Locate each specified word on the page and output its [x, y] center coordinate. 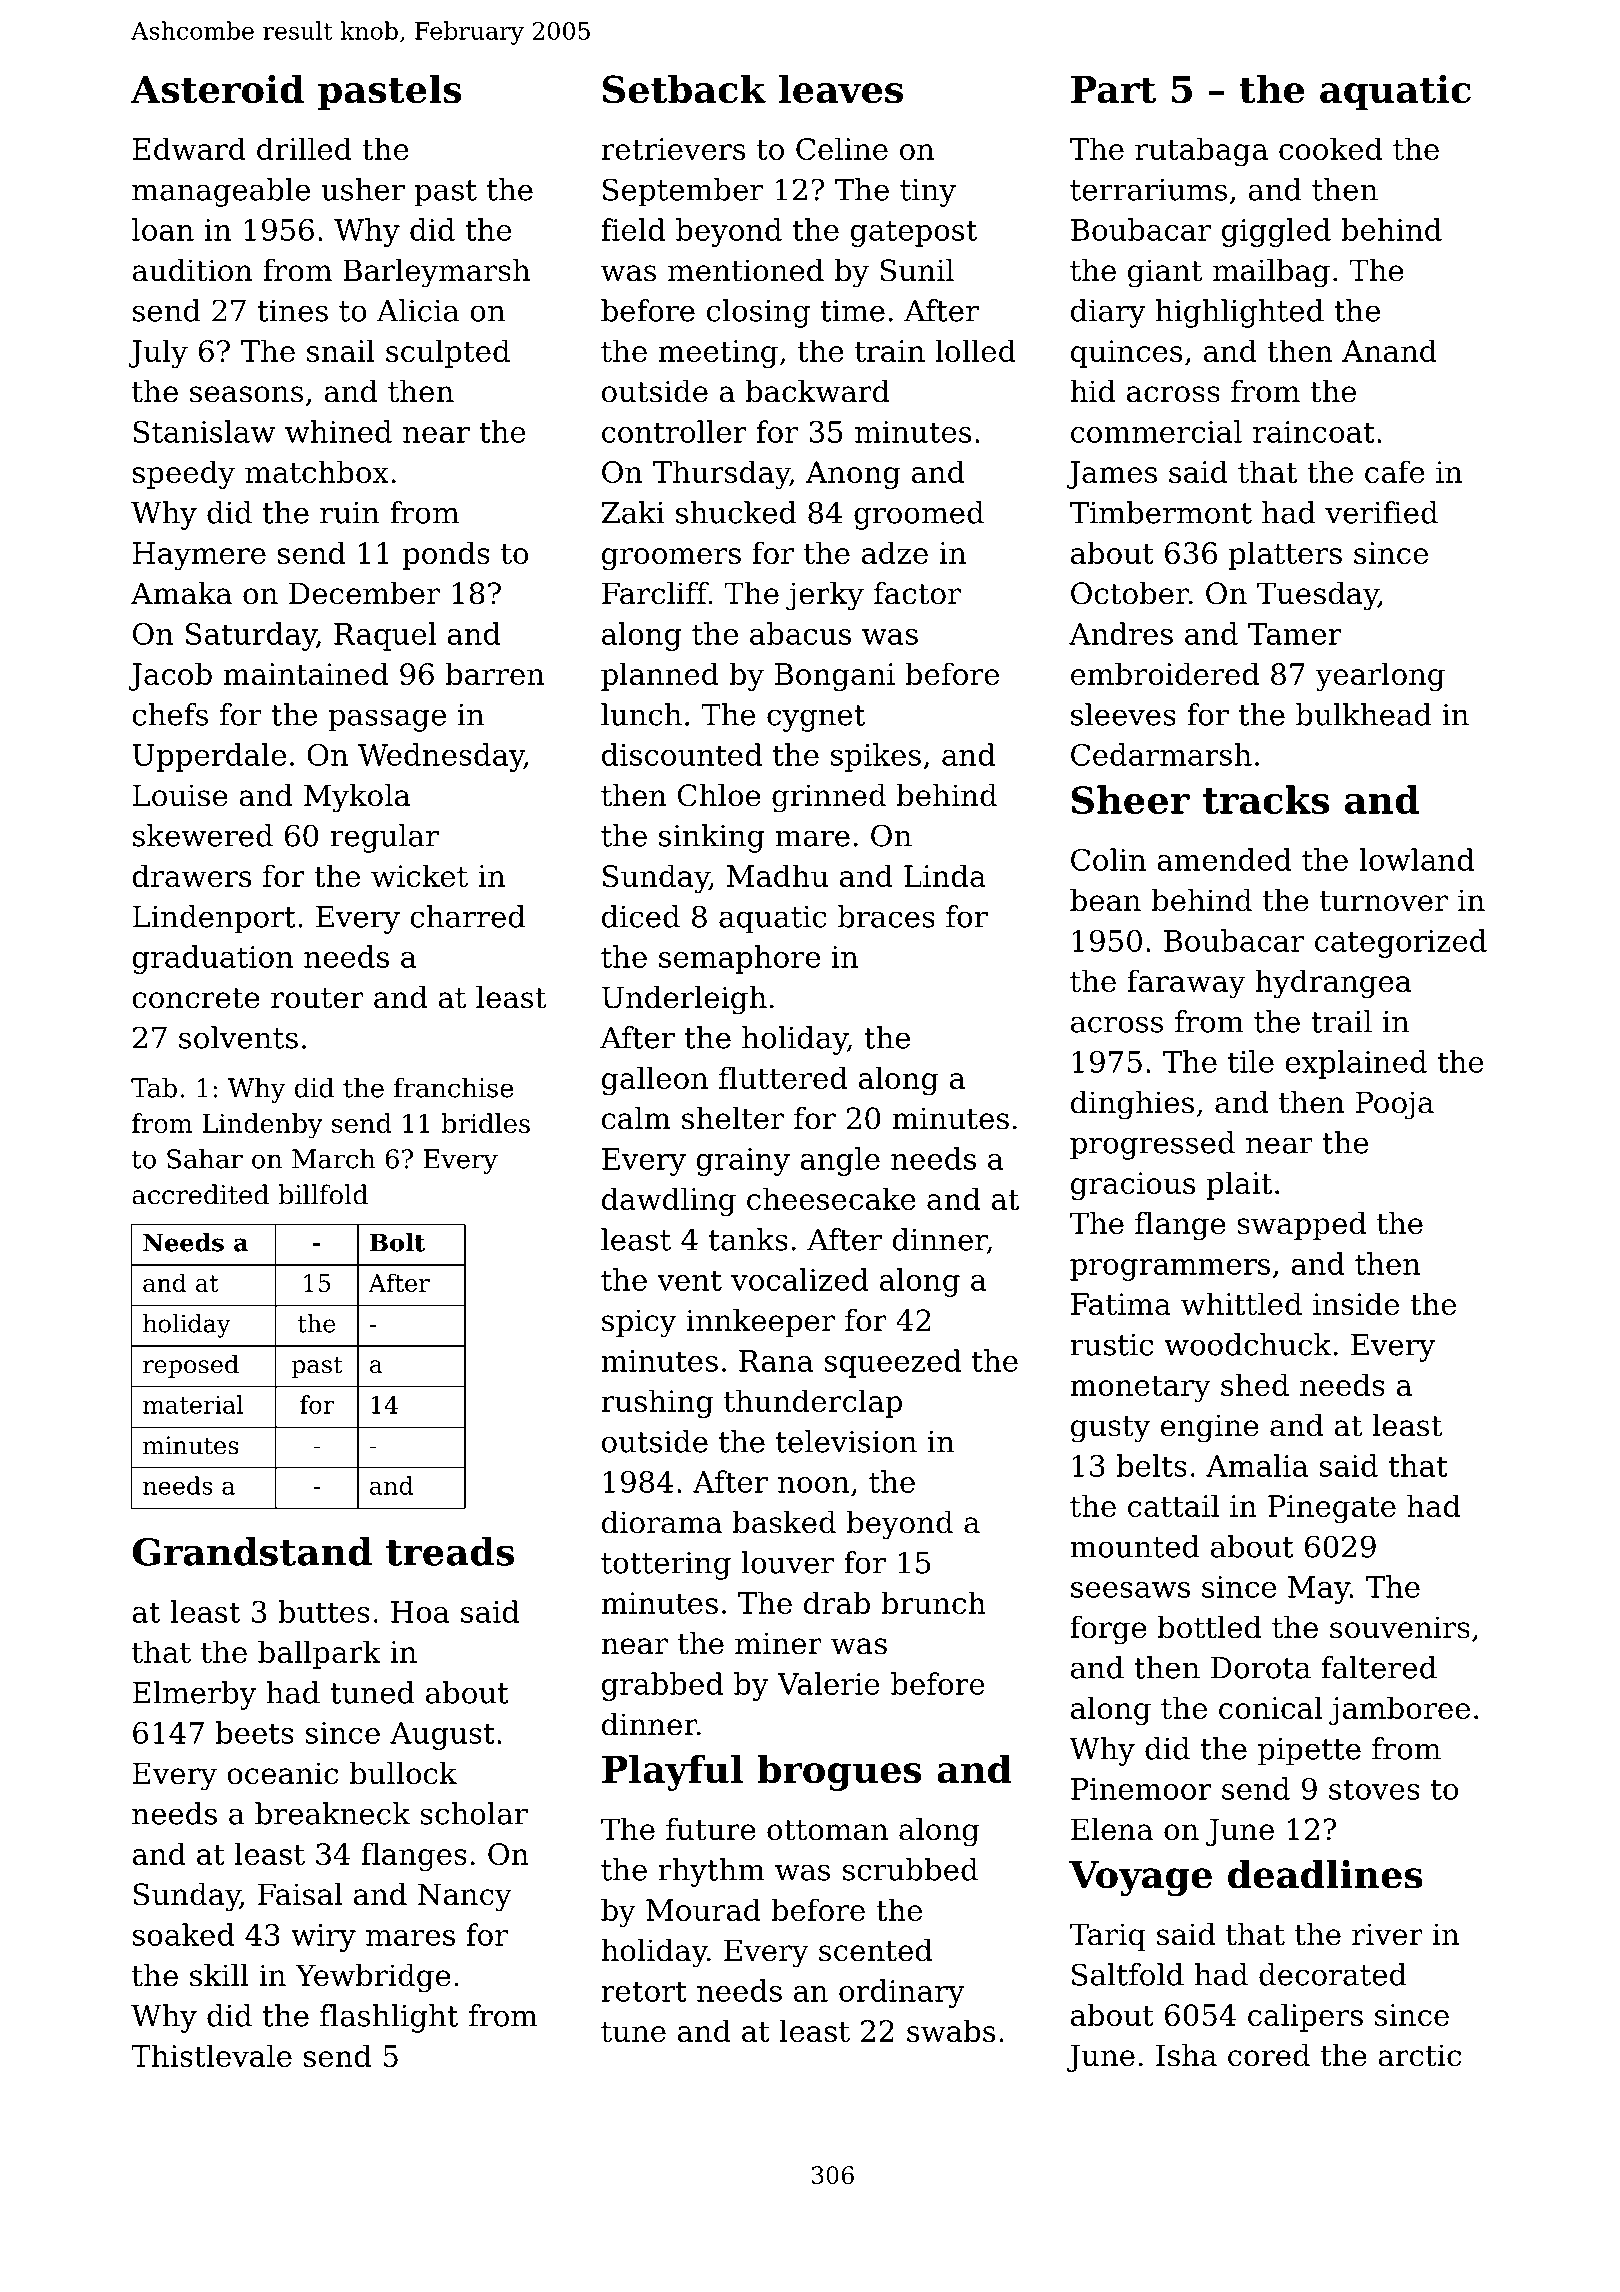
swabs [951, 2030]
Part [1113, 90]
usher [363, 189]
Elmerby [194, 1695]
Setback [684, 89]
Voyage [1140, 1878]
